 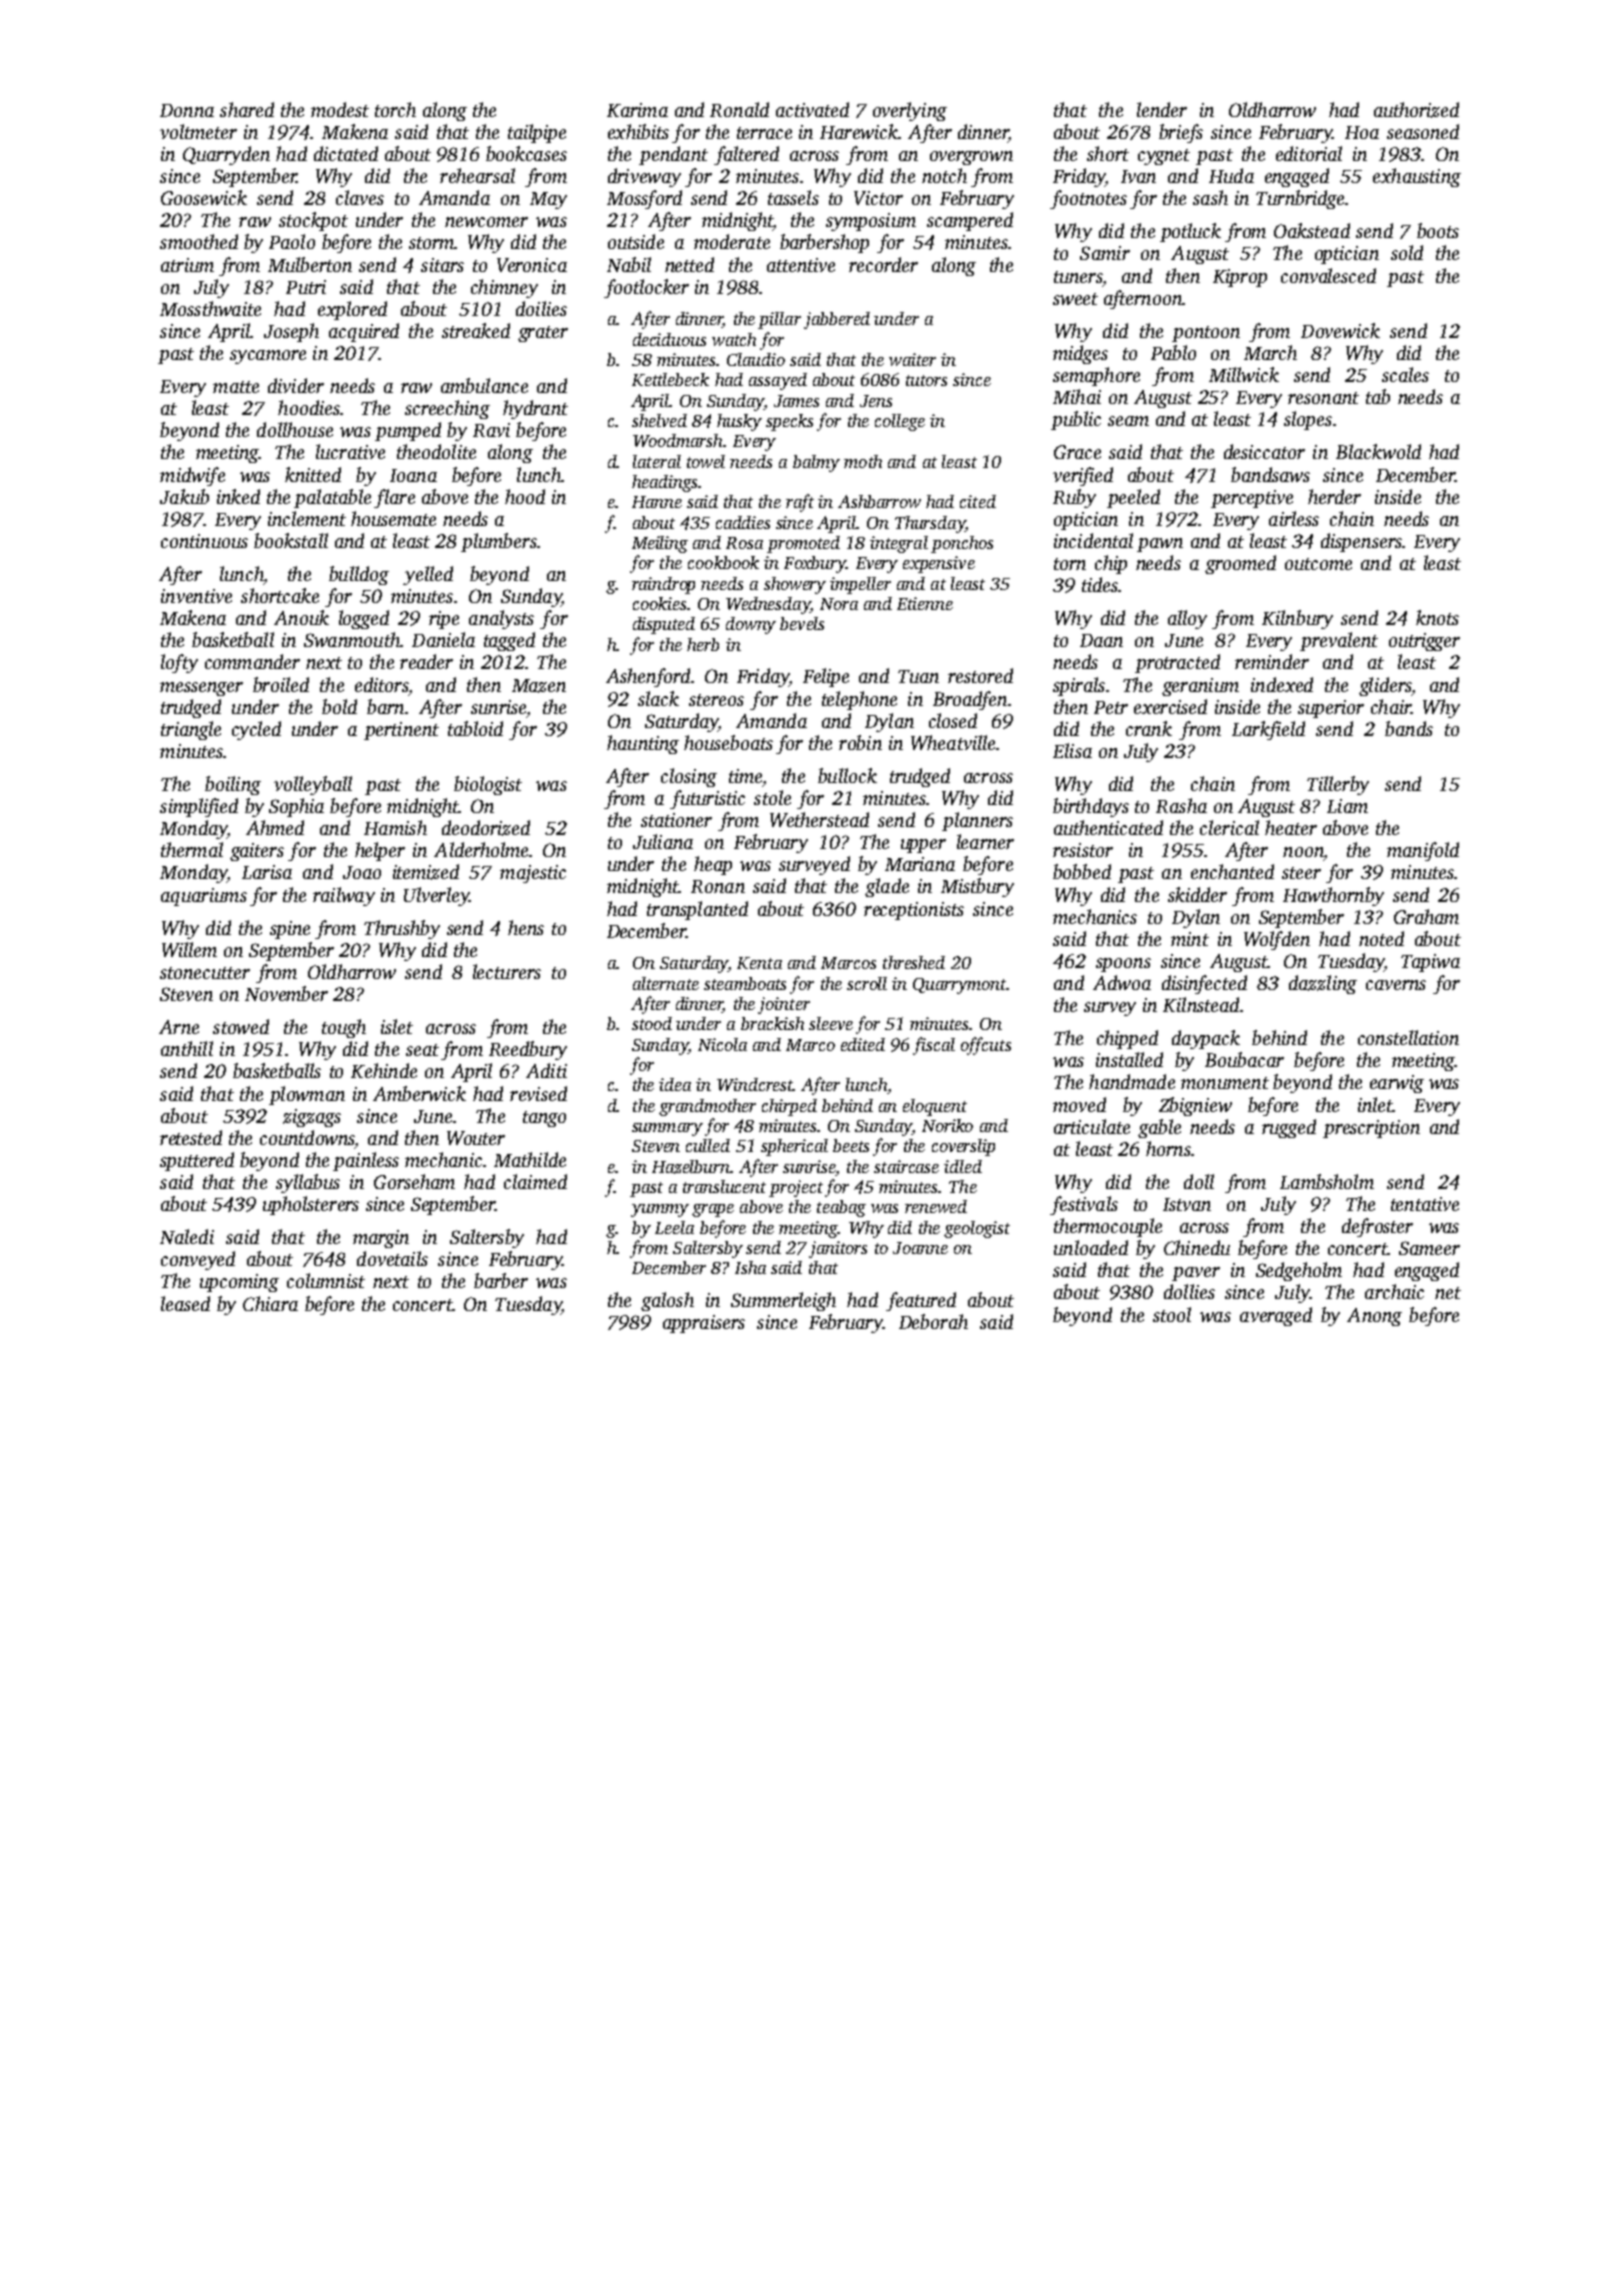 I want to click on knitted, so click(x=313, y=474).
